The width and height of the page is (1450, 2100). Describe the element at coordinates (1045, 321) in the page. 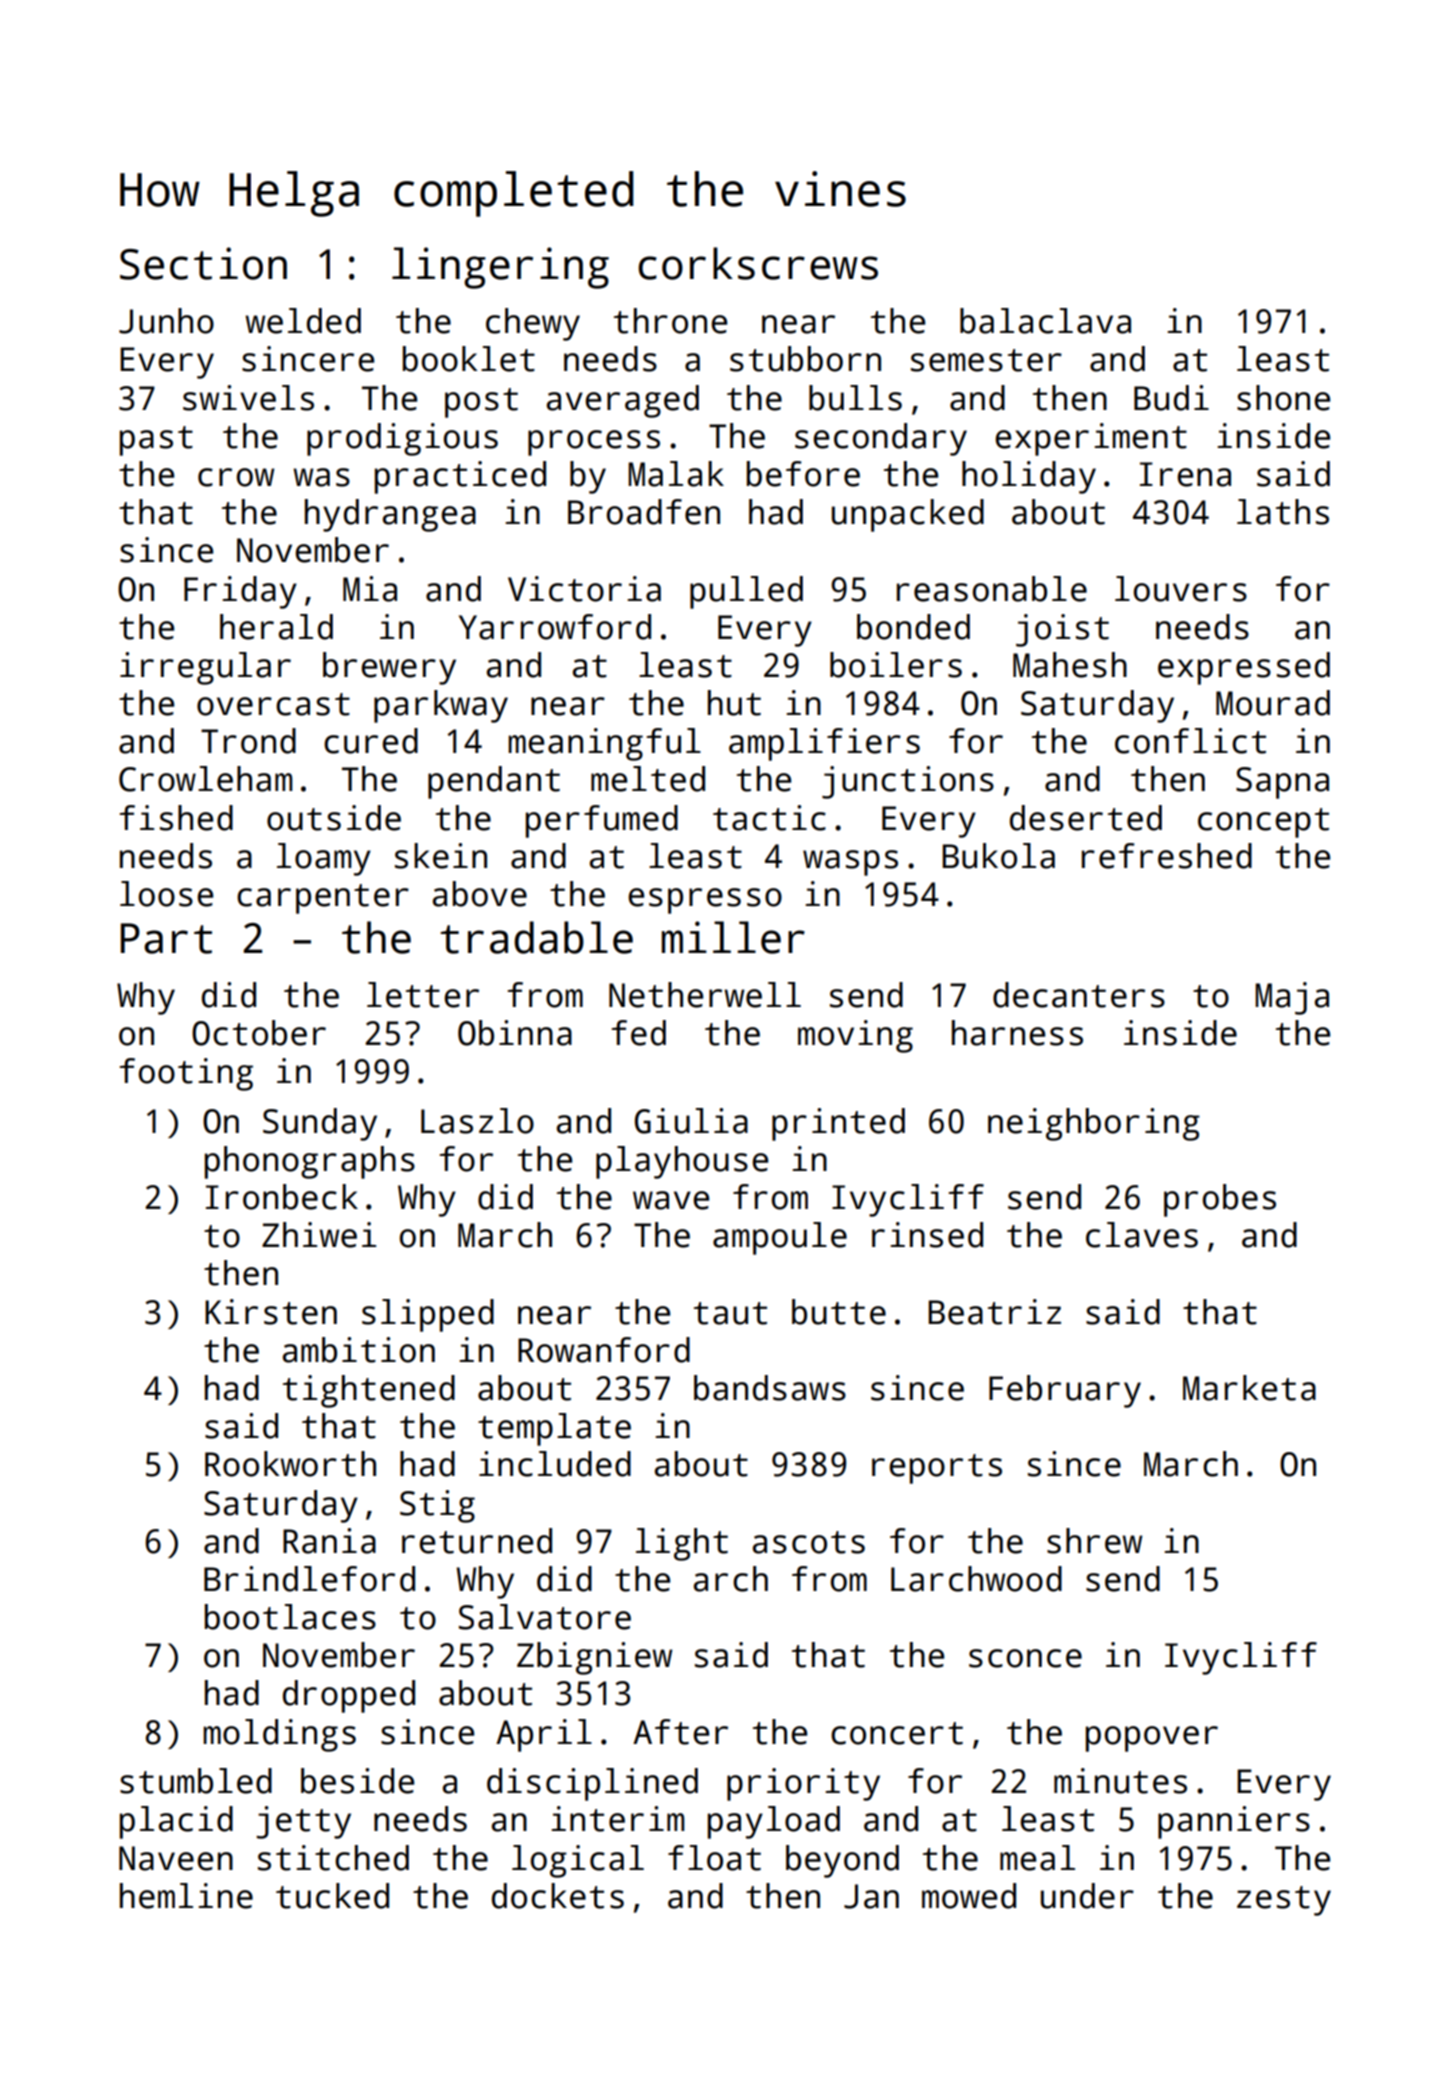

I see `balaclava` at that location.
